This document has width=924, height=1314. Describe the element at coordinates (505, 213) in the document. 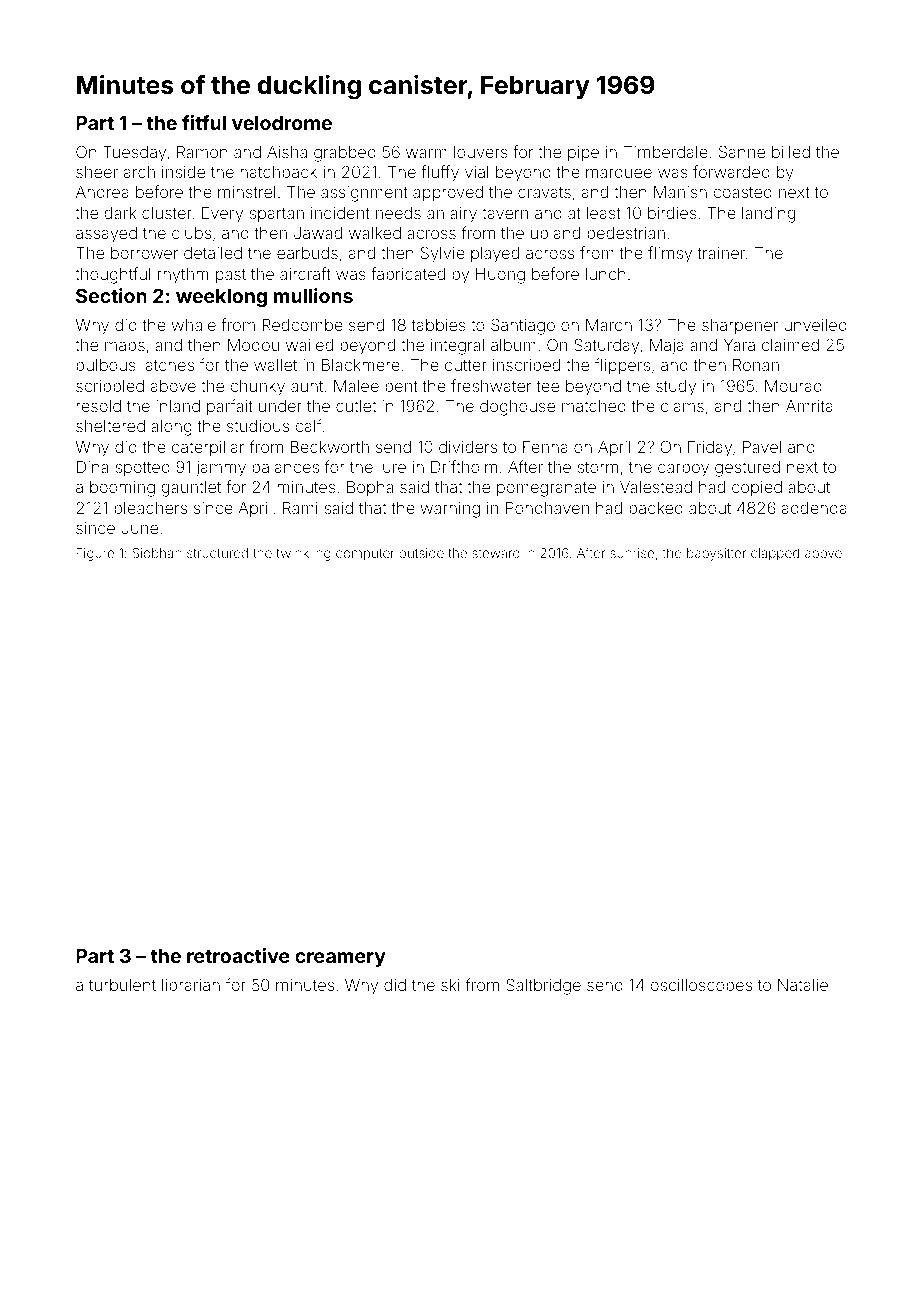

I see `tavern` at that location.
